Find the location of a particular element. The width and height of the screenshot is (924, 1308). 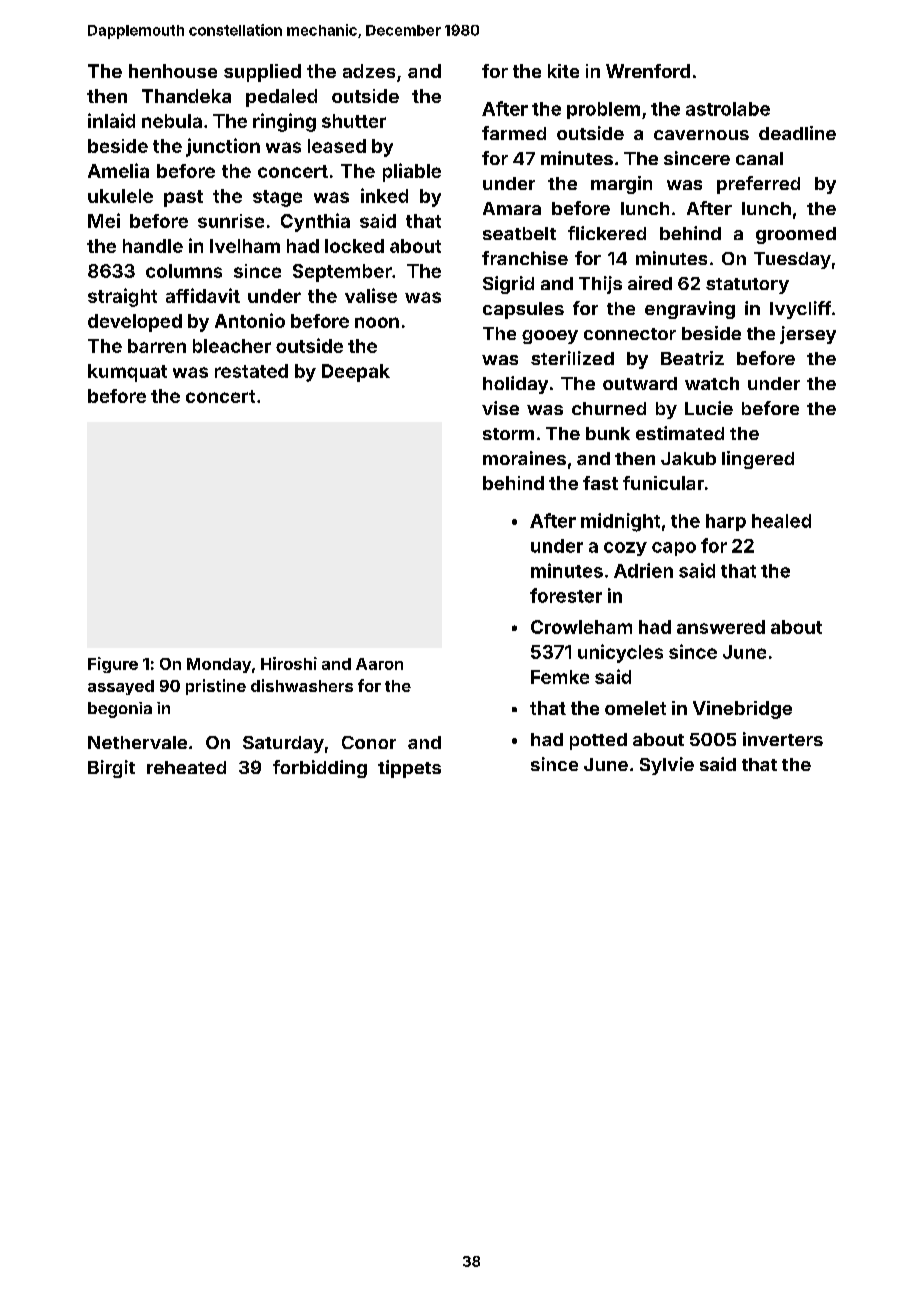

kite is located at coordinates (563, 71).
